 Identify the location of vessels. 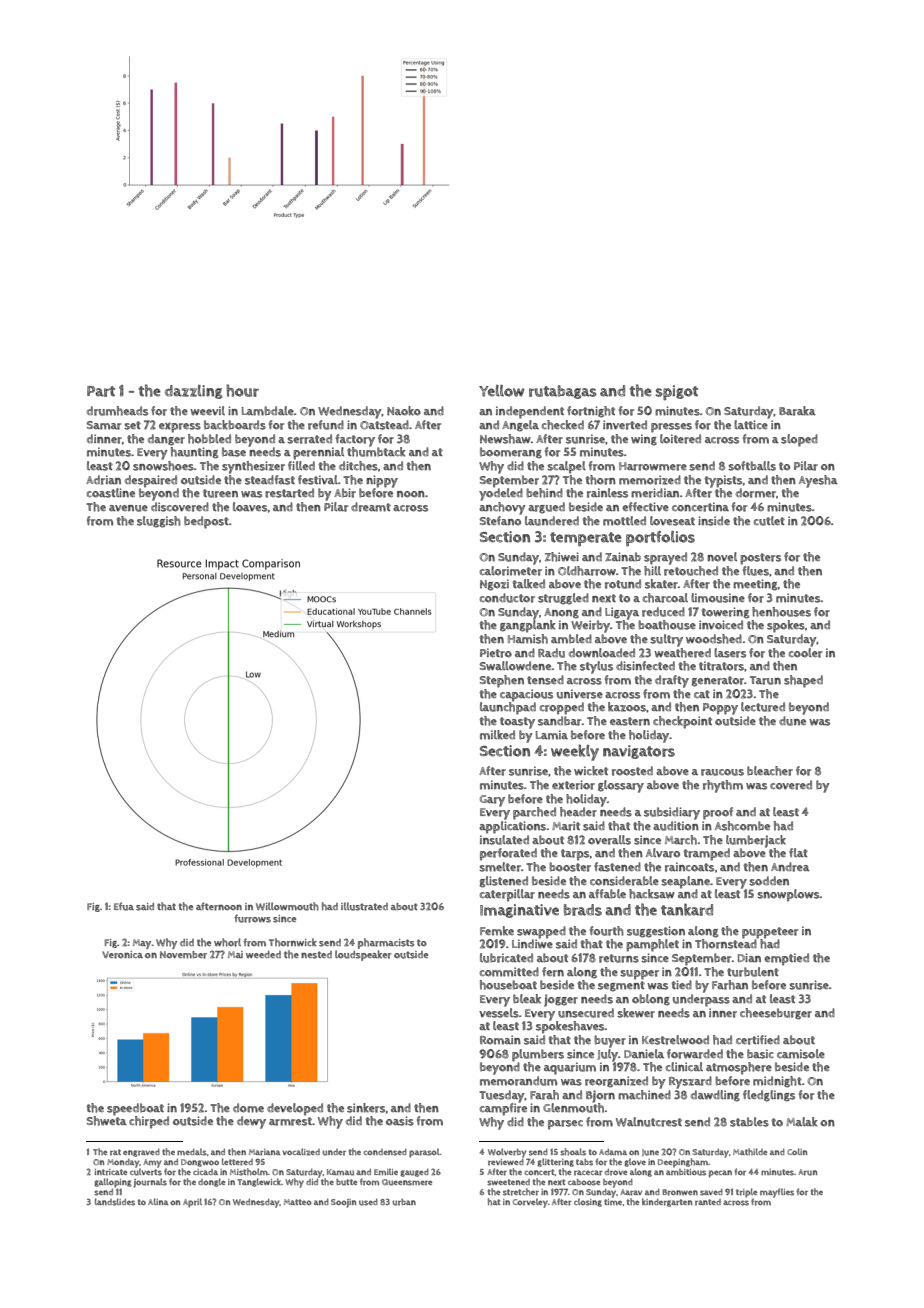
(499, 1013).
